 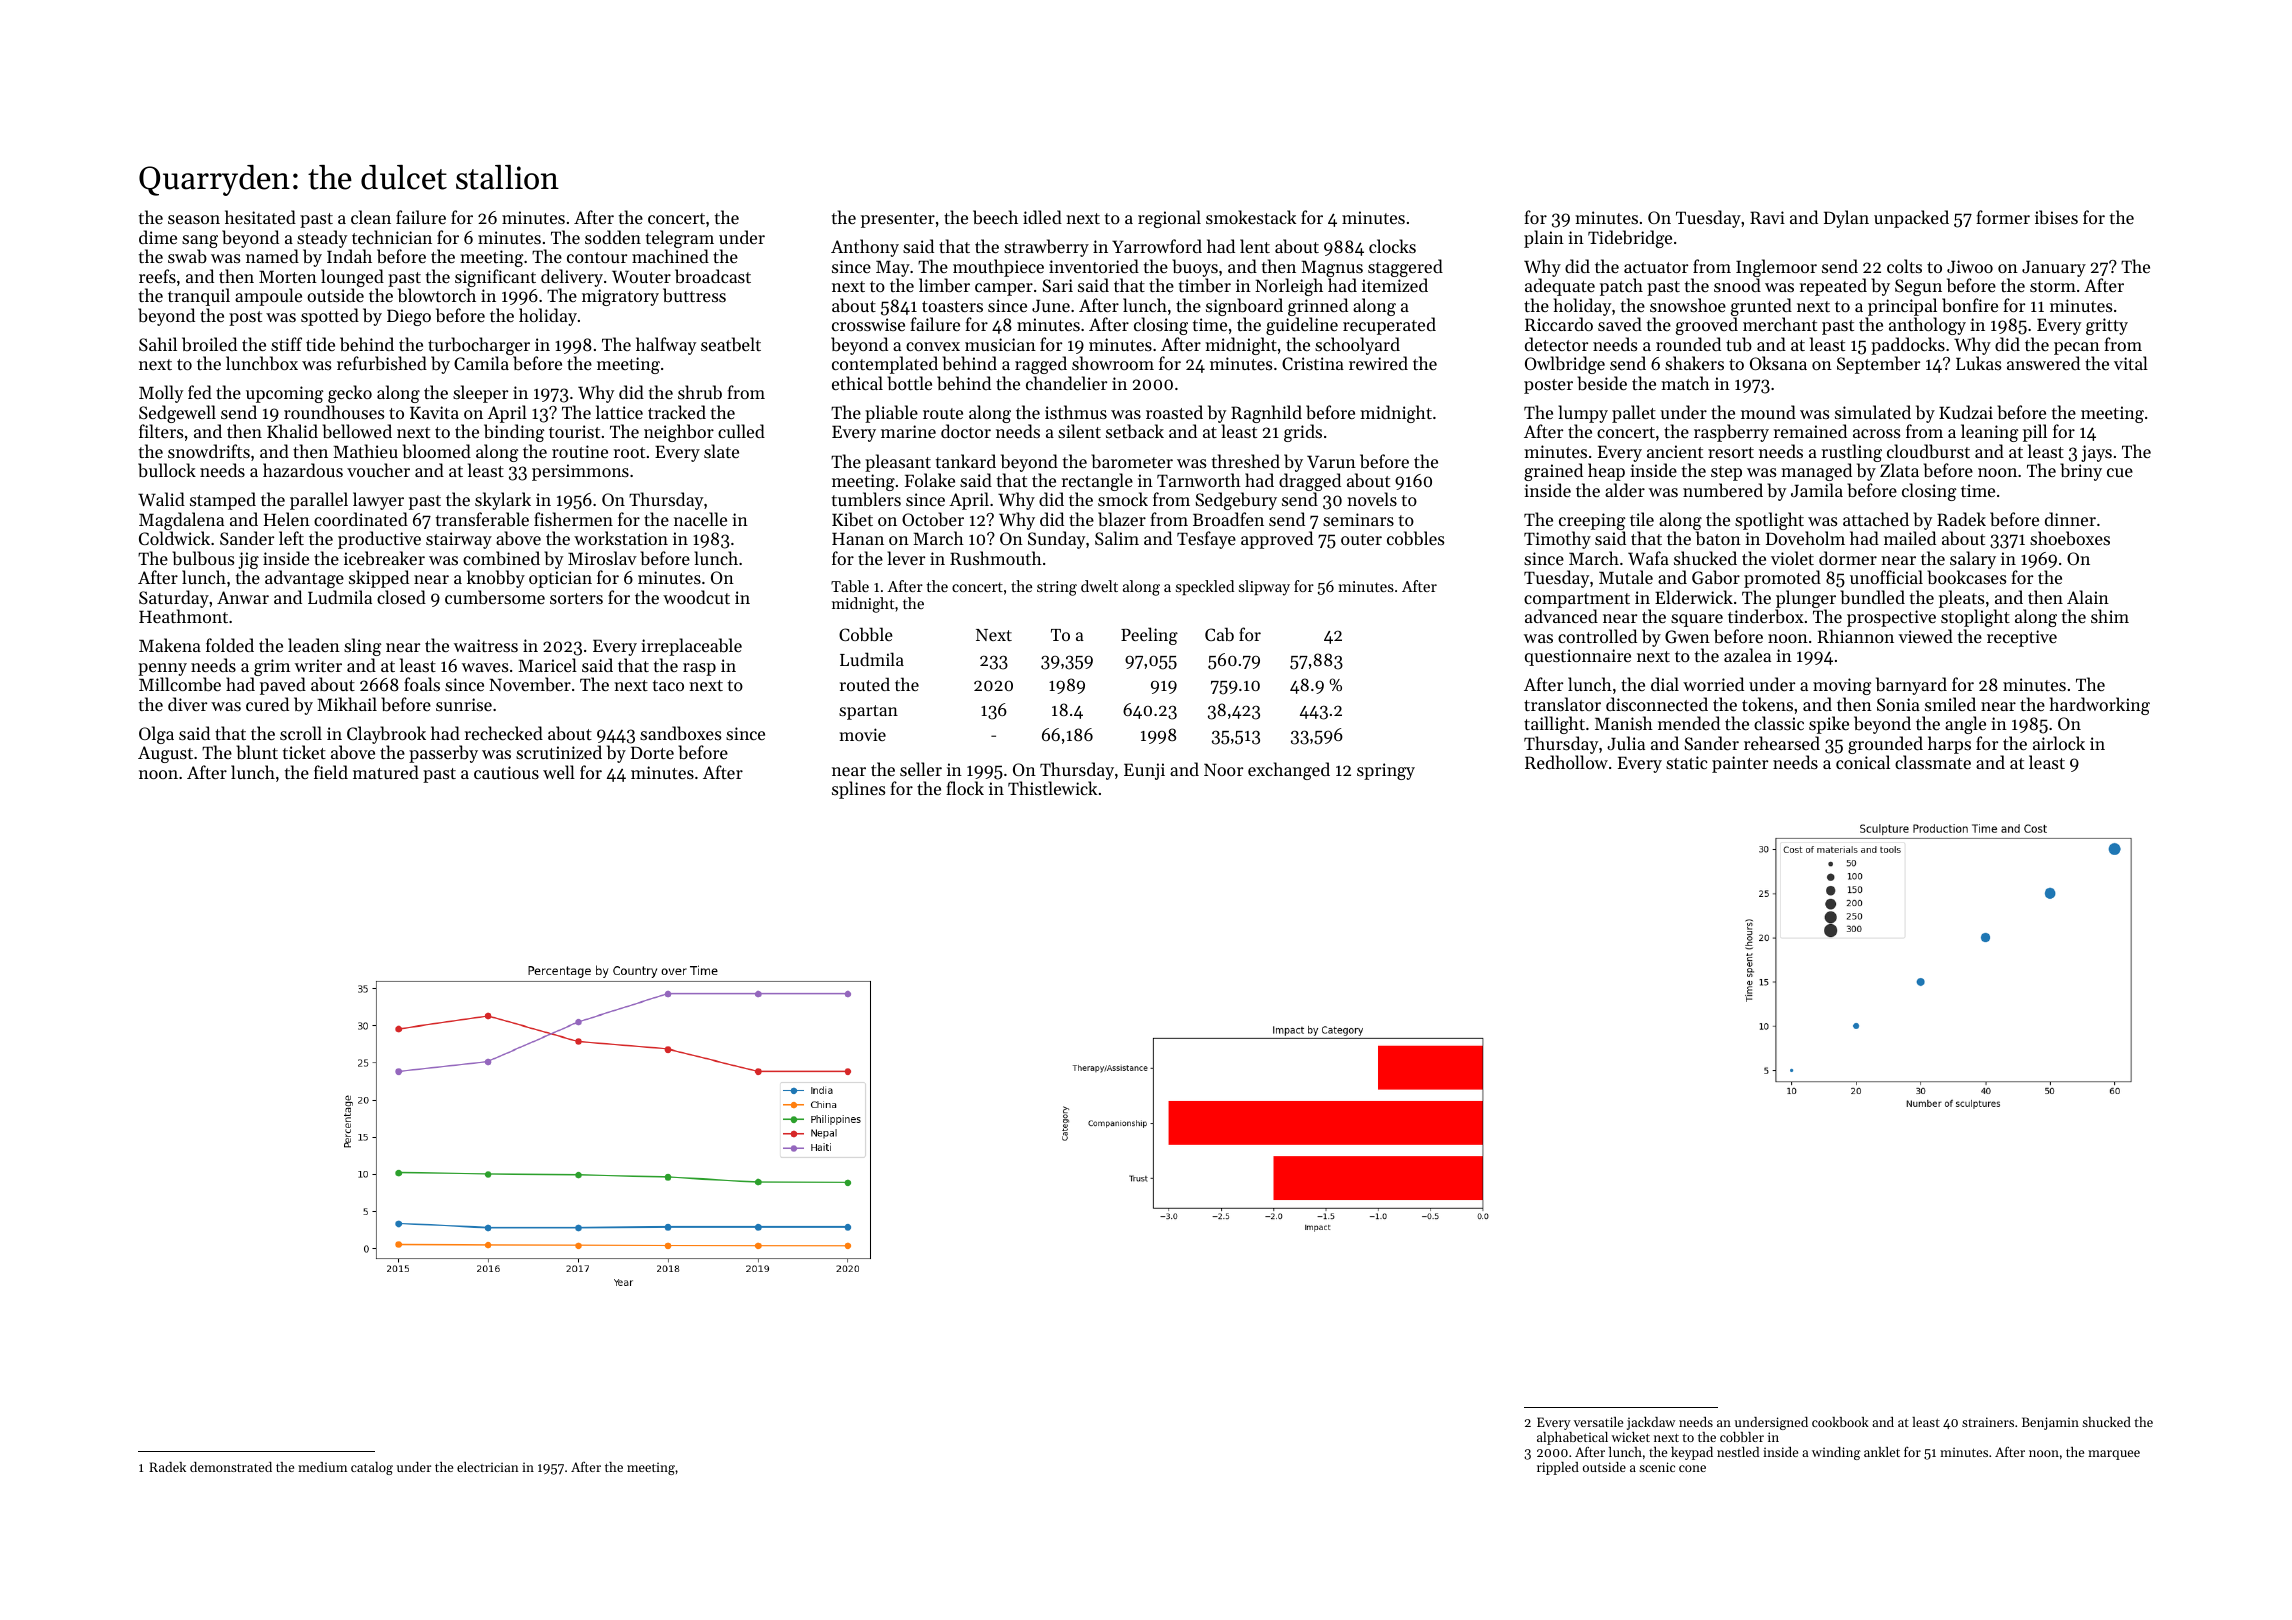 I want to click on flock, so click(x=965, y=788).
